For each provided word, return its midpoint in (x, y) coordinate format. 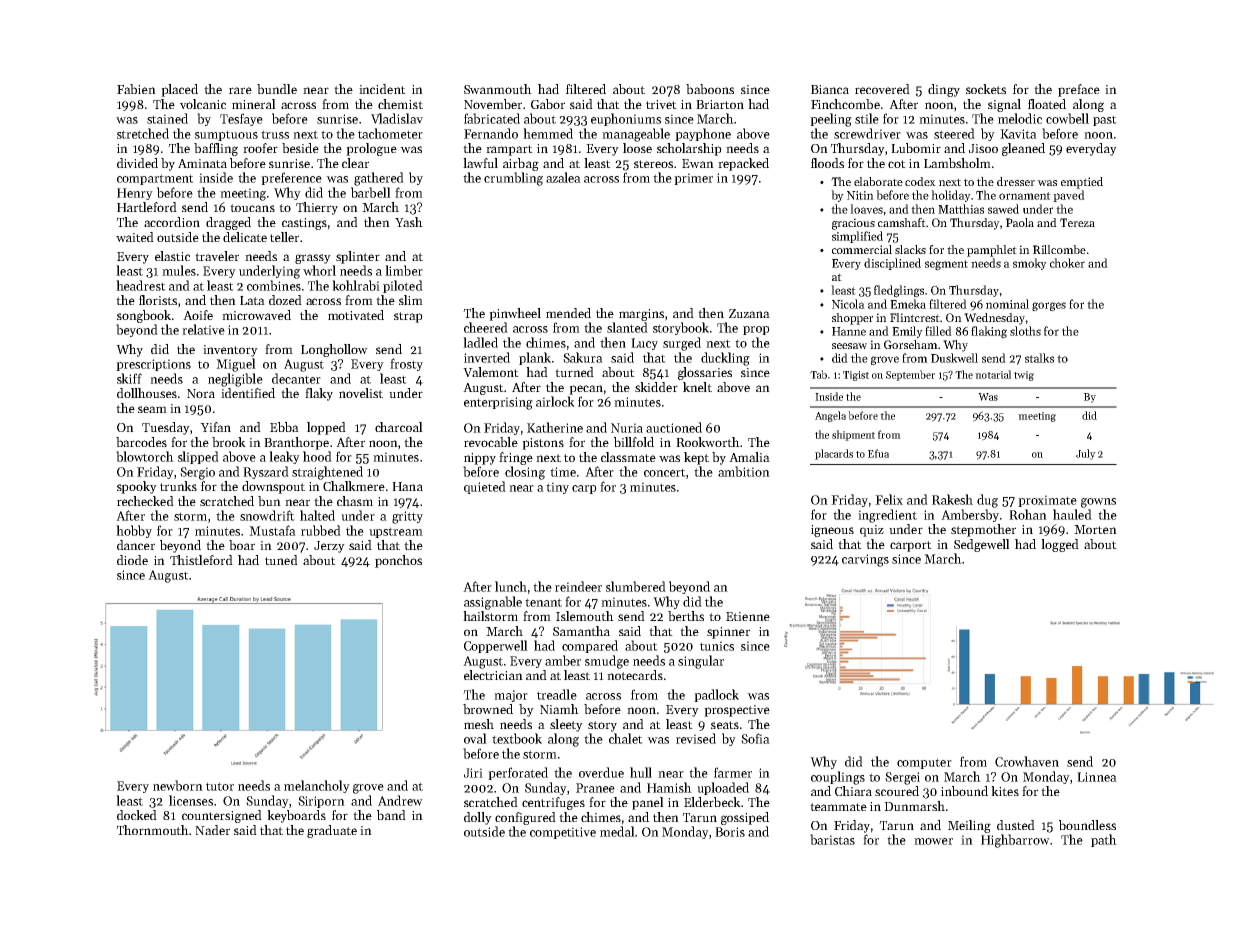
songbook (144, 316)
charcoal (399, 427)
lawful (480, 163)
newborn (178, 785)
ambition (744, 471)
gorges (1049, 307)
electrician (493, 675)
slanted (627, 327)
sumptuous (226, 135)
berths (686, 616)
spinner (728, 633)
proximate (1047, 501)
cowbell (1067, 118)
